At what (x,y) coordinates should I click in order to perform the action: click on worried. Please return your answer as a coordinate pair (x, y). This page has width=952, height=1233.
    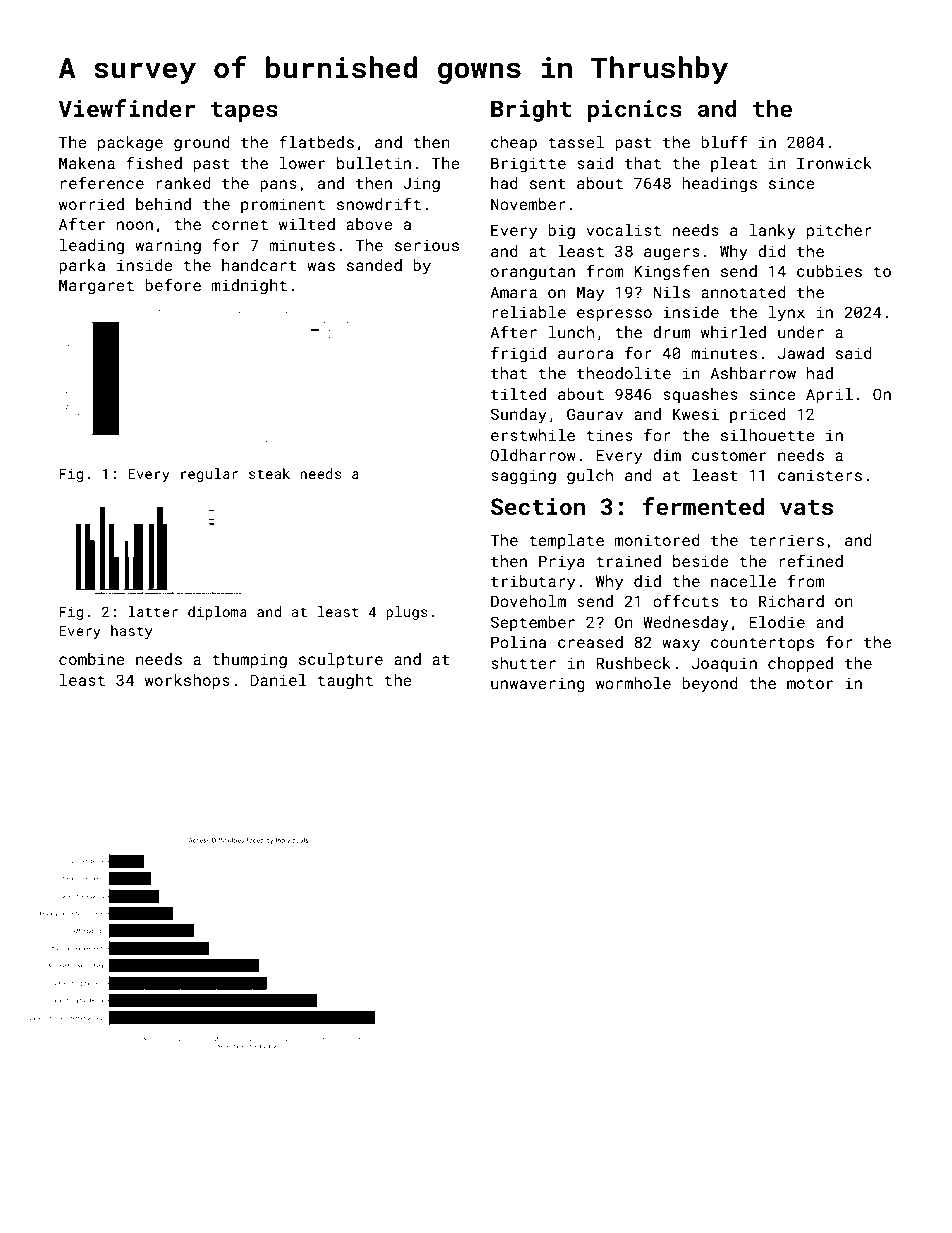
    Looking at the image, I should click on (91, 204).
